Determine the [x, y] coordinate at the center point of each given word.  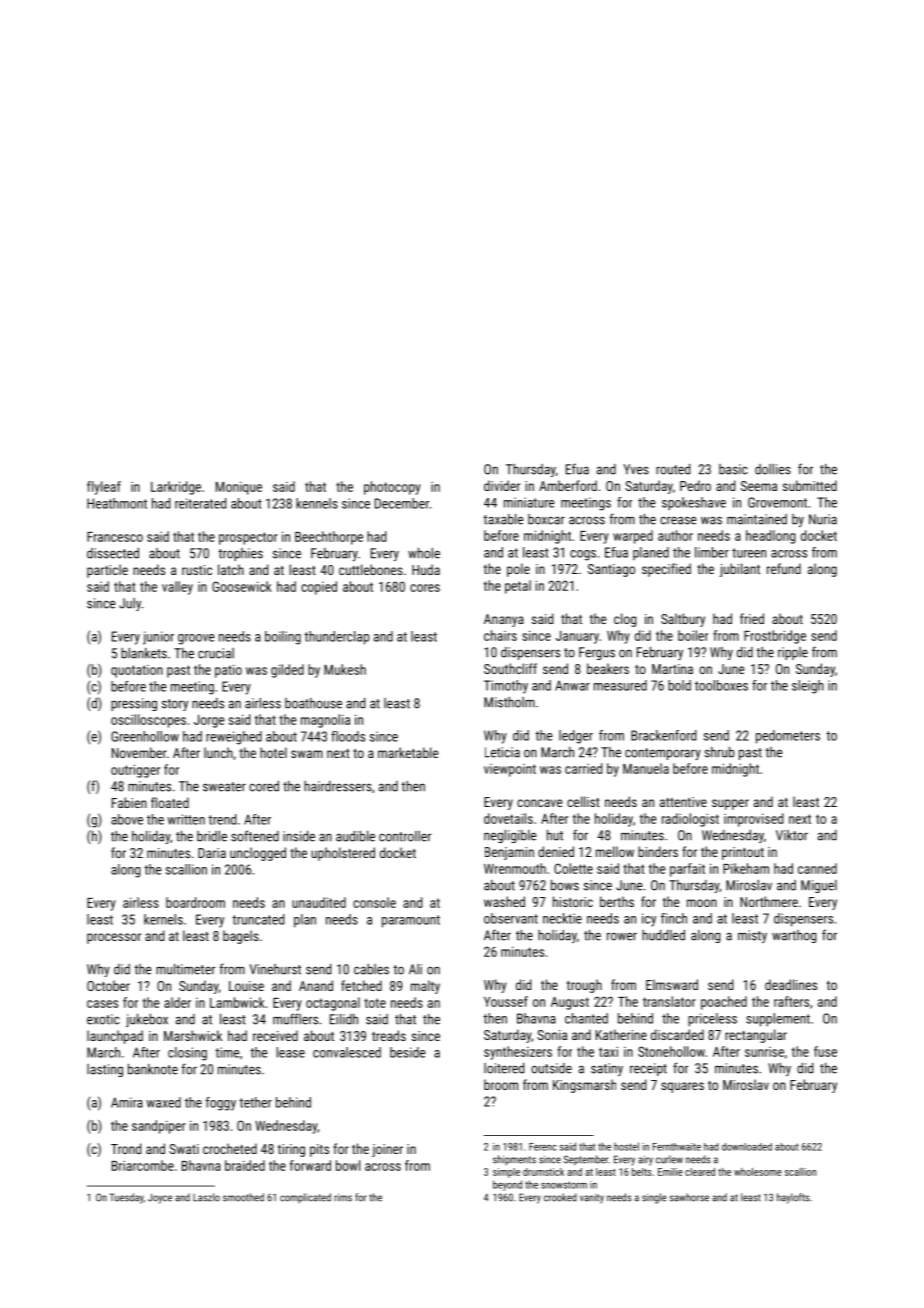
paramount [411, 921]
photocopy [392, 488]
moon [702, 903]
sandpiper [159, 1127]
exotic [103, 1019]
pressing [134, 704]
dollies [773, 469]
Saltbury [683, 620]
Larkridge [176, 488]
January [577, 637]
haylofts [793, 1198]
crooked [560, 1197]
